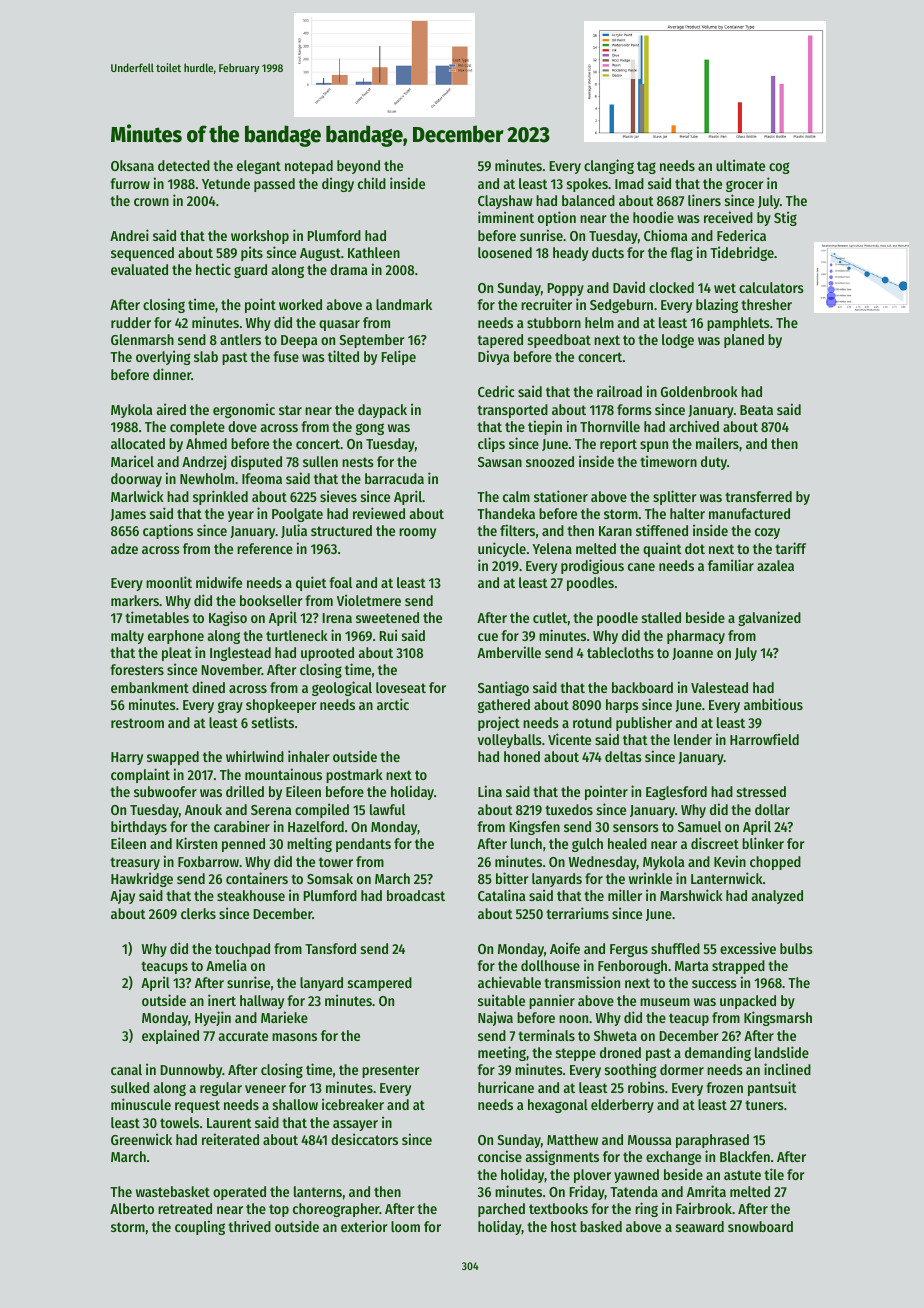  What do you see at coordinates (744, 341) in the screenshot?
I see `planed` at bounding box center [744, 341].
